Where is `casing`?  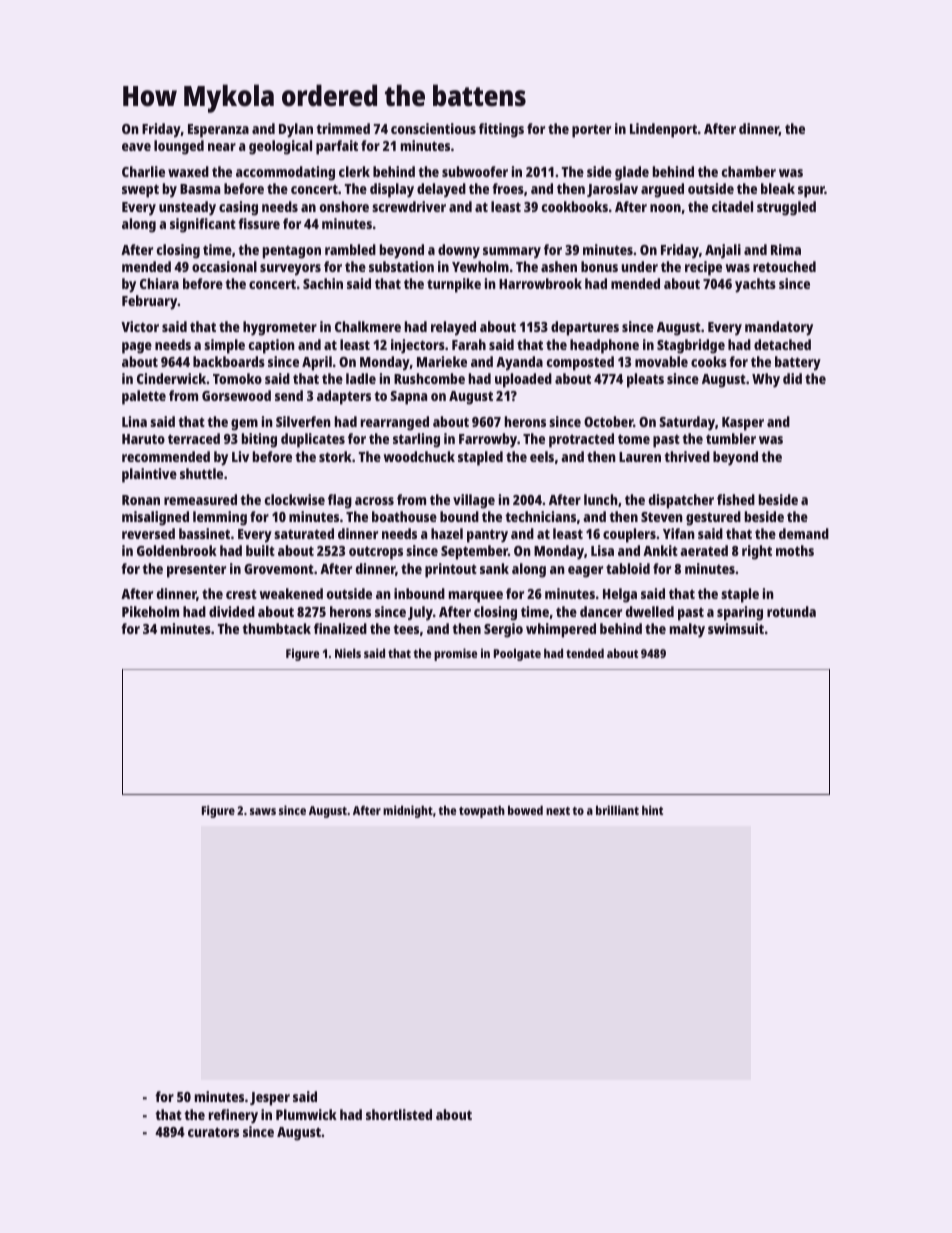 casing is located at coordinates (238, 208).
